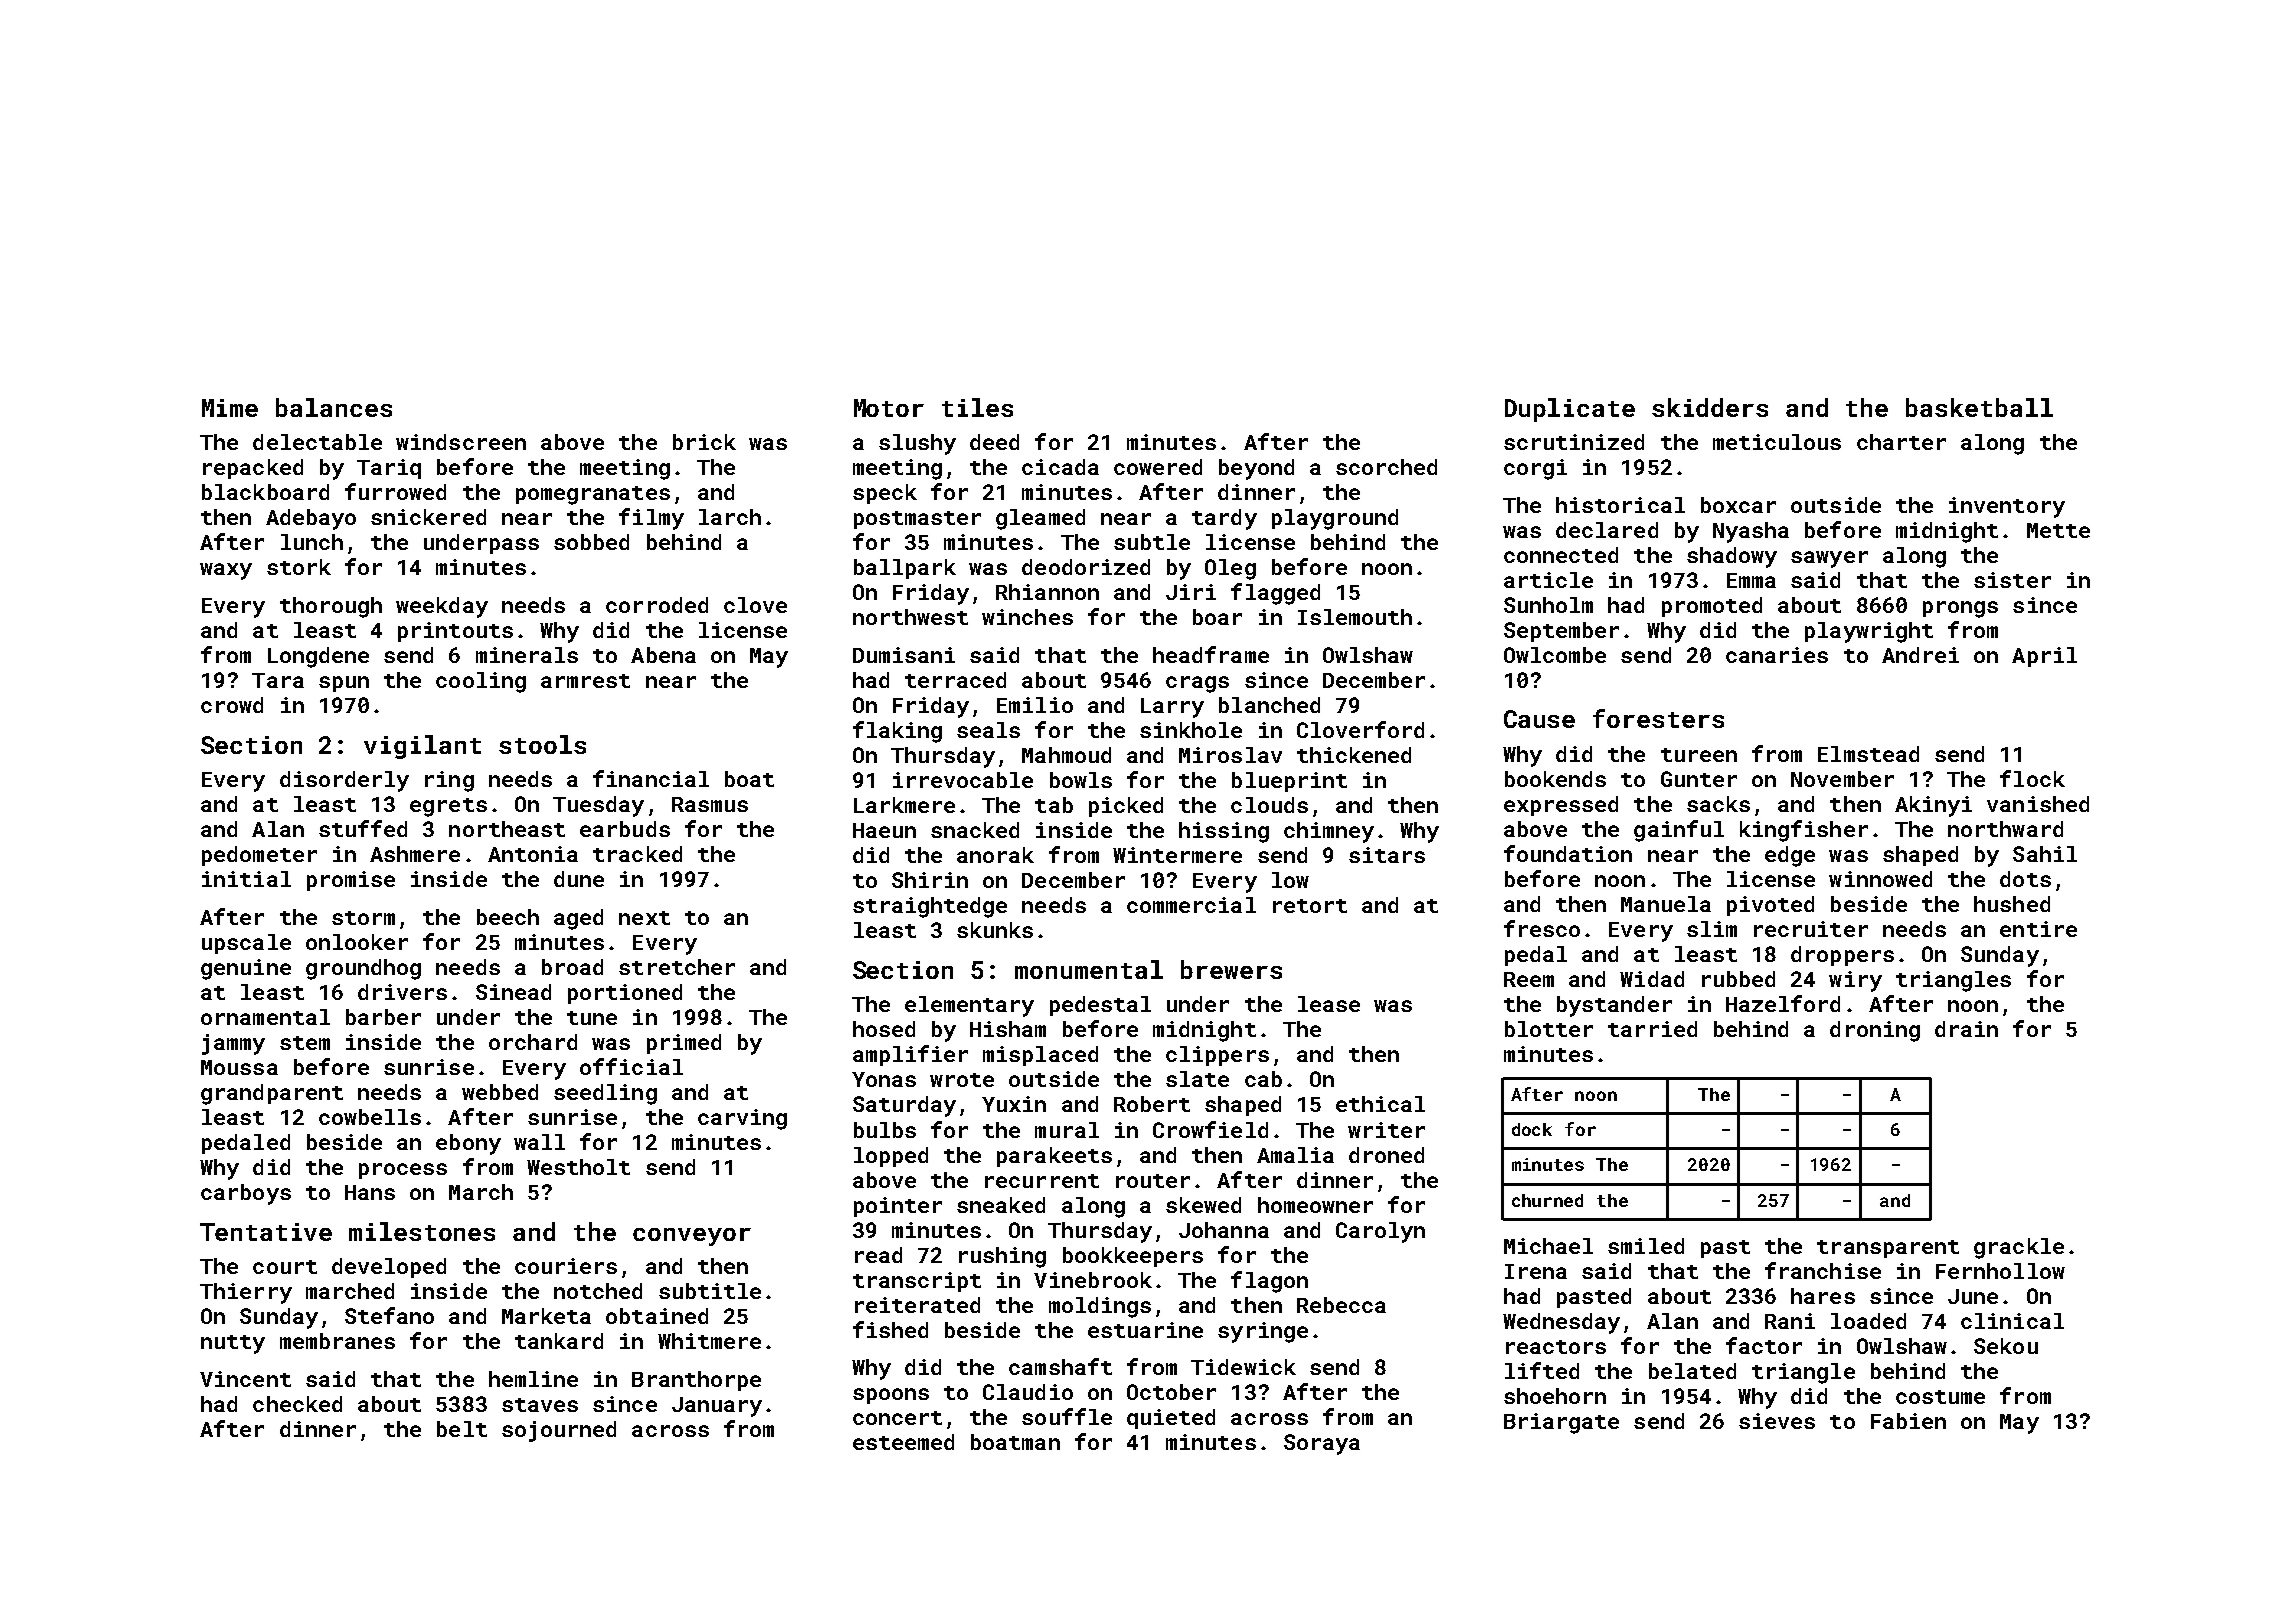 The image size is (2292, 1620). Describe the element at coordinates (709, 1341) in the document. I see `Whitmere` at that location.
